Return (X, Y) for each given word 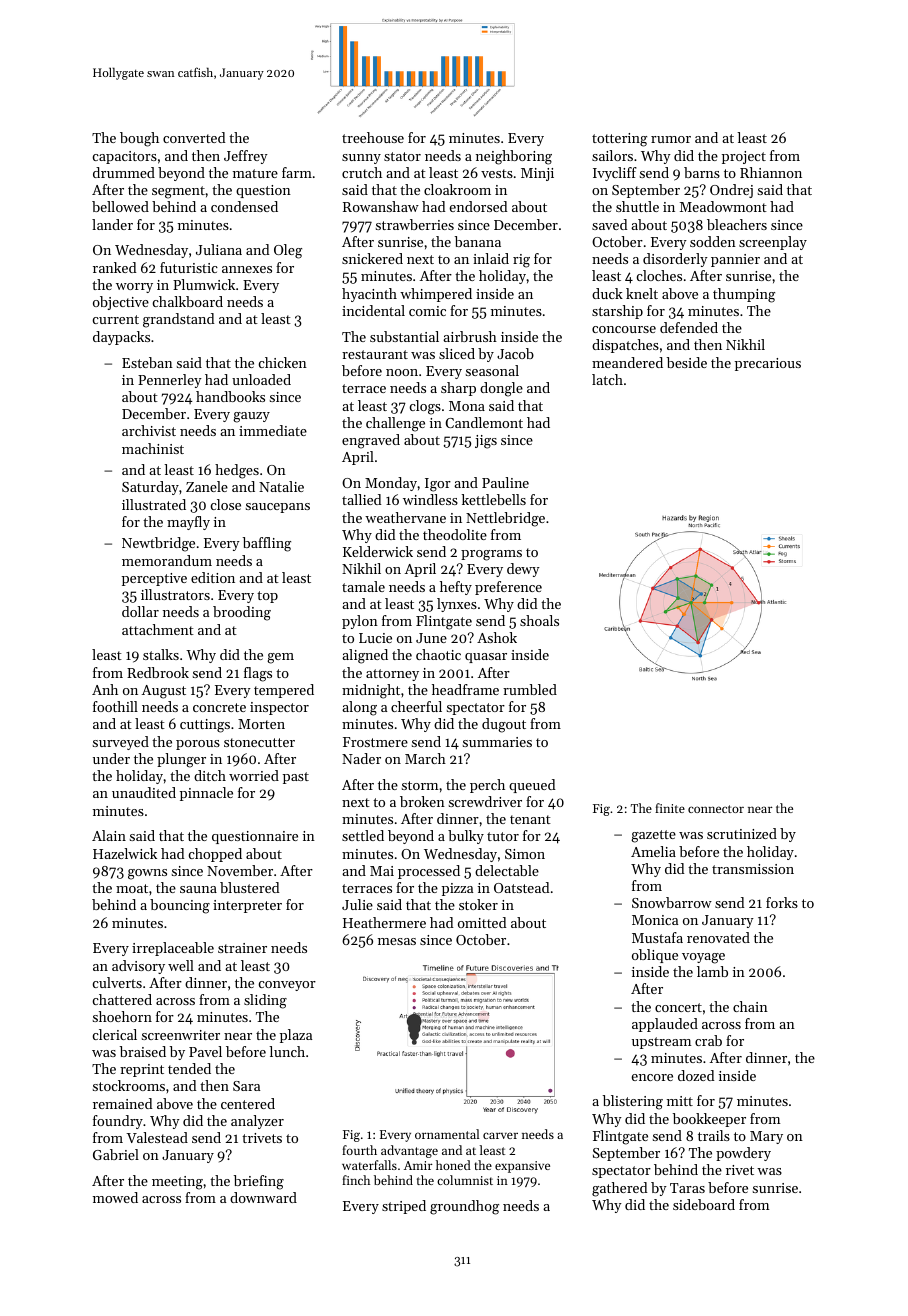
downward (263, 1197)
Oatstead (521, 887)
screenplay (773, 243)
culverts (117, 982)
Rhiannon (771, 172)
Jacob (515, 353)
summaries (497, 742)
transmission (753, 869)
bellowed (120, 206)
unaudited (144, 792)
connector (716, 809)
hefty (456, 588)
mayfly (188, 523)
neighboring (514, 157)
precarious (768, 364)
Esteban (147, 362)
